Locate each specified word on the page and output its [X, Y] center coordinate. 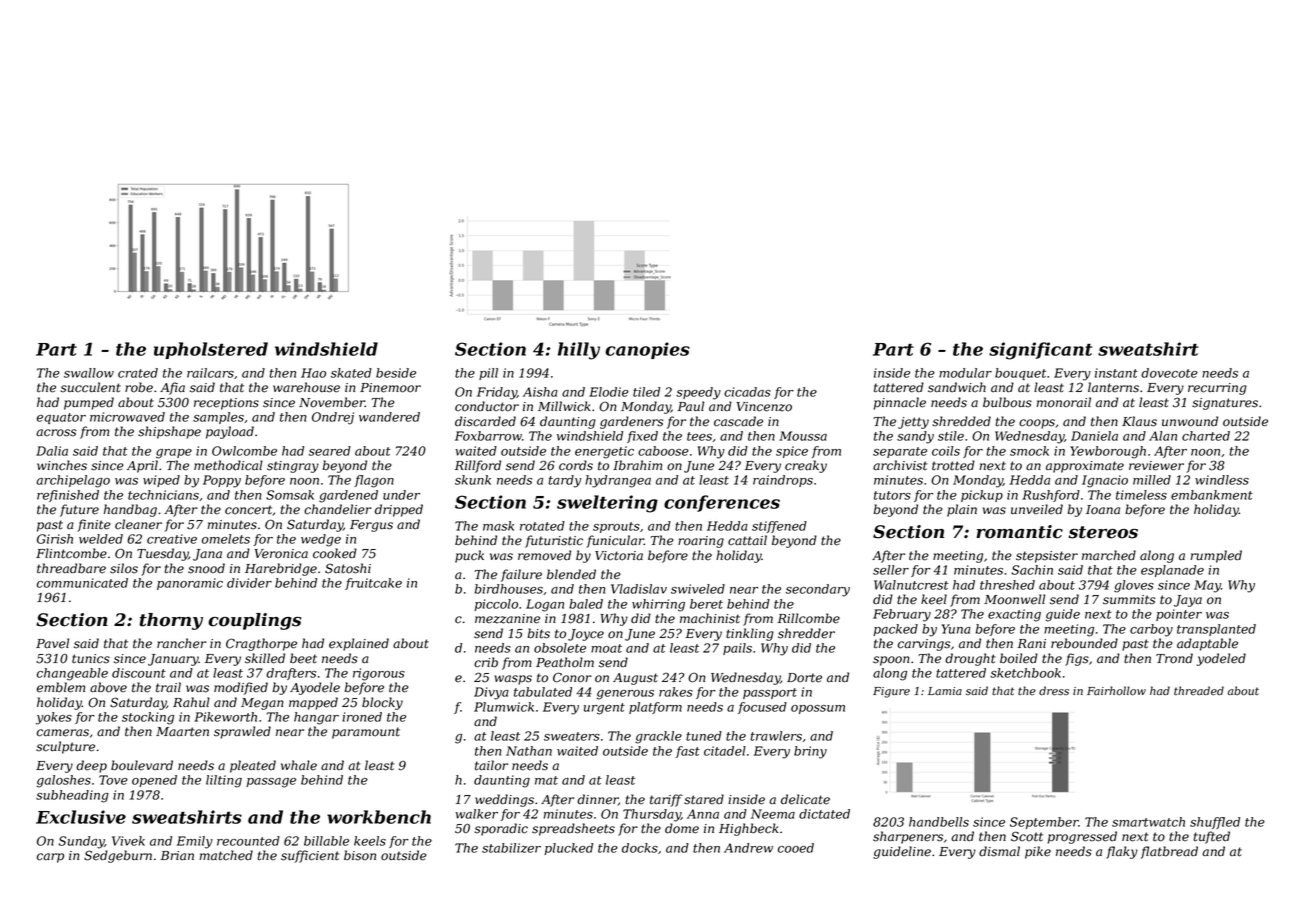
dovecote [1169, 373]
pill [488, 374]
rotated [542, 526]
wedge [321, 540]
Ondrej [333, 418]
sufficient [310, 856]
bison [360, 855]
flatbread [1169, 852]
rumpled [1216, 556]
